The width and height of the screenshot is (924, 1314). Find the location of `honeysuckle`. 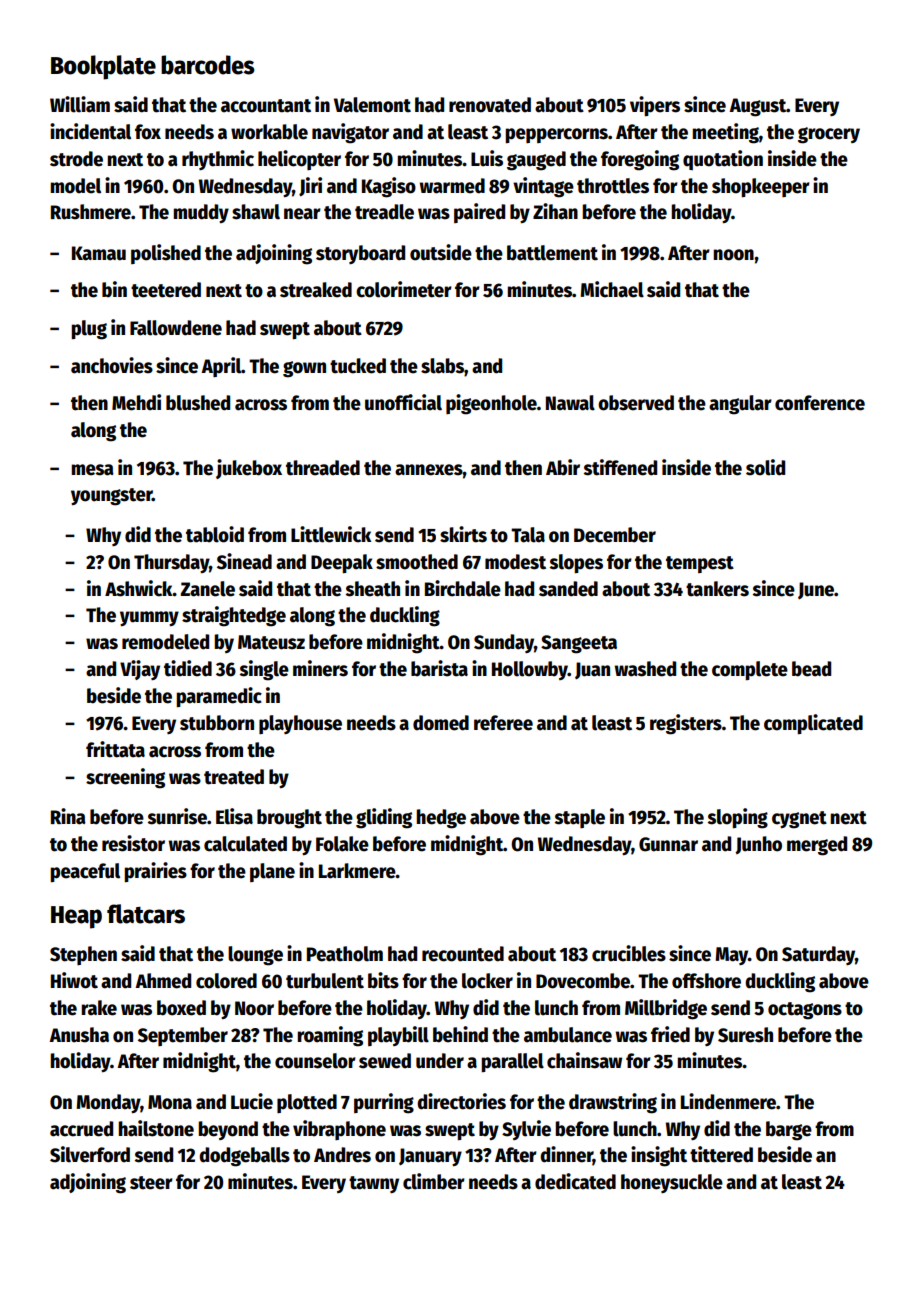

honeysuckle is located at coordinates (672, 1183).
